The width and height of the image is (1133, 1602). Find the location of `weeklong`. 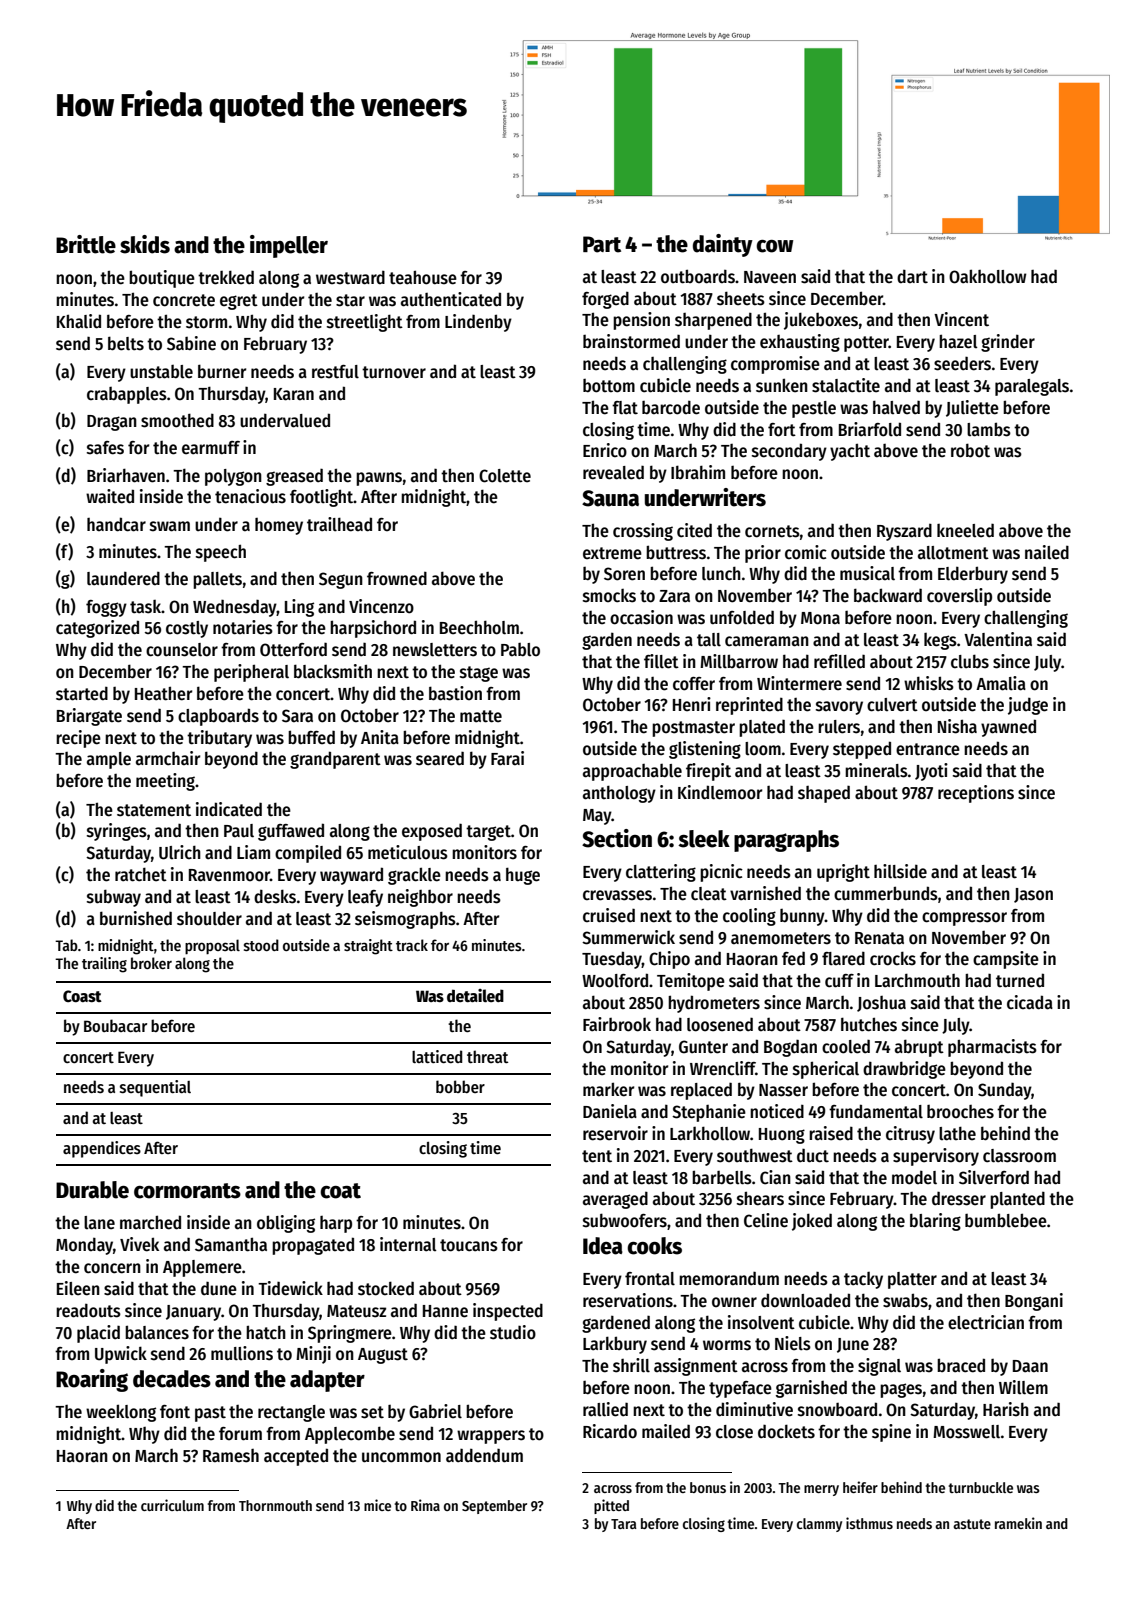

weeklong is located at coordinates (121, 1413).
